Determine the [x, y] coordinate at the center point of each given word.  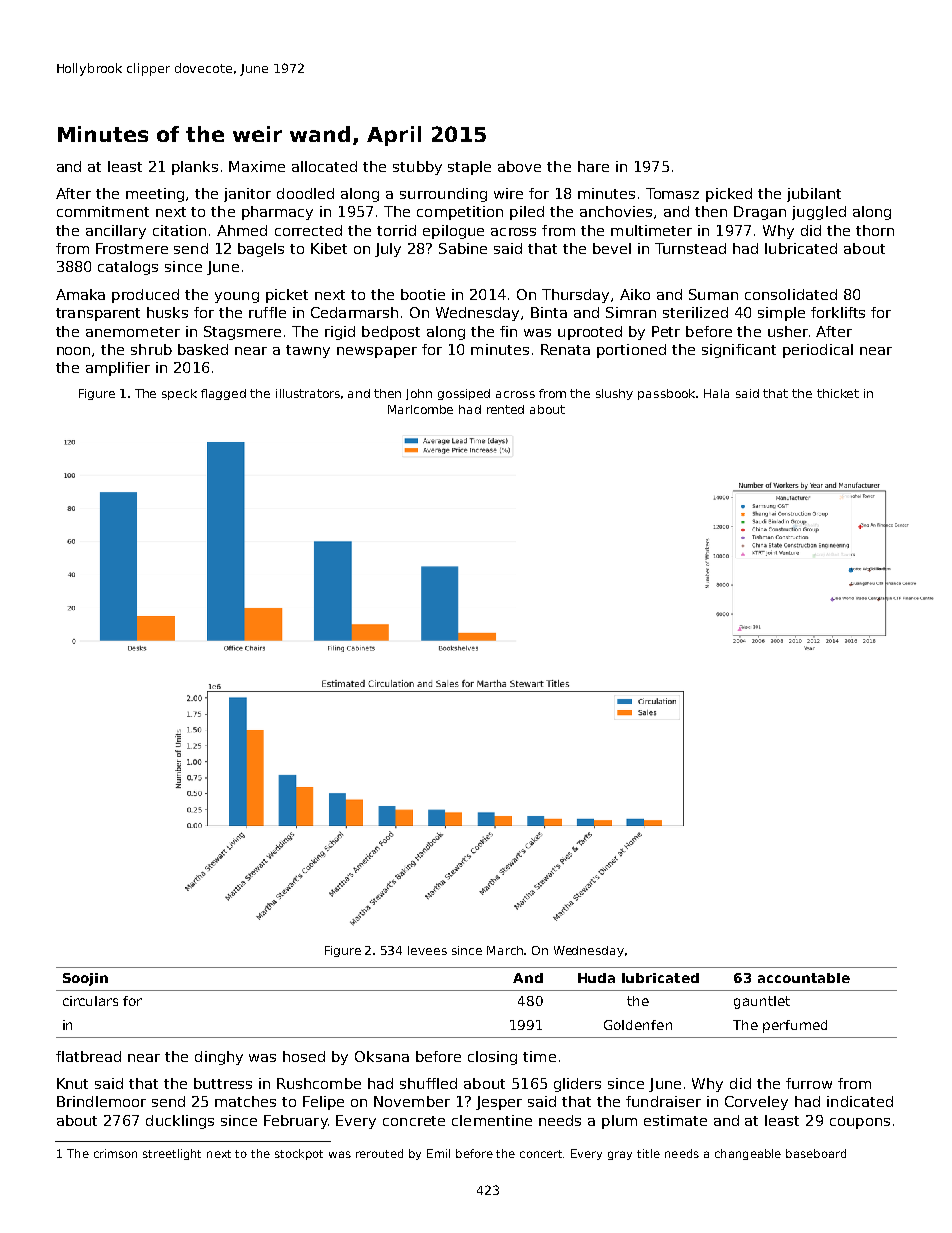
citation [179, 230]
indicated [860, 1101]
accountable [804, 978]
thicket [838, 393]
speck [179, 394]
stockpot [299, 1154]
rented [505, 409]
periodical [818, 351]
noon [73, 351]
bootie [423, 294]
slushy [614, 394]
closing [492, 1058]
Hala [716, 393]
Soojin [85, 979]
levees [427, 950]
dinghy [219, 1058]
